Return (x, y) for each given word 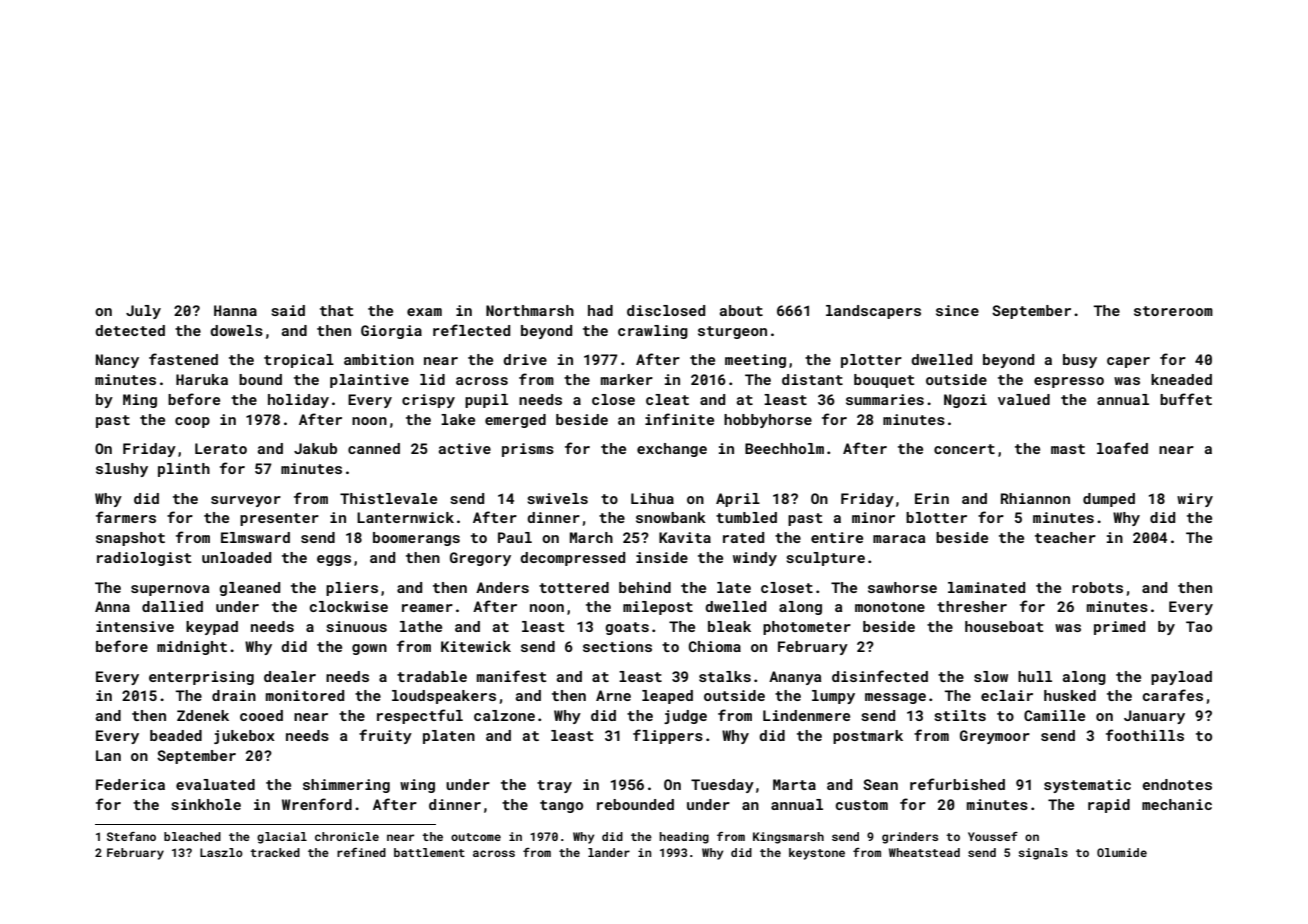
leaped (667, 697)
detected (130, 330)
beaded (176, 735)
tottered (574, 587)
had (600, 310)
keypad (212, 628)
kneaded (1181, 379)
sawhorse (902, 587)
